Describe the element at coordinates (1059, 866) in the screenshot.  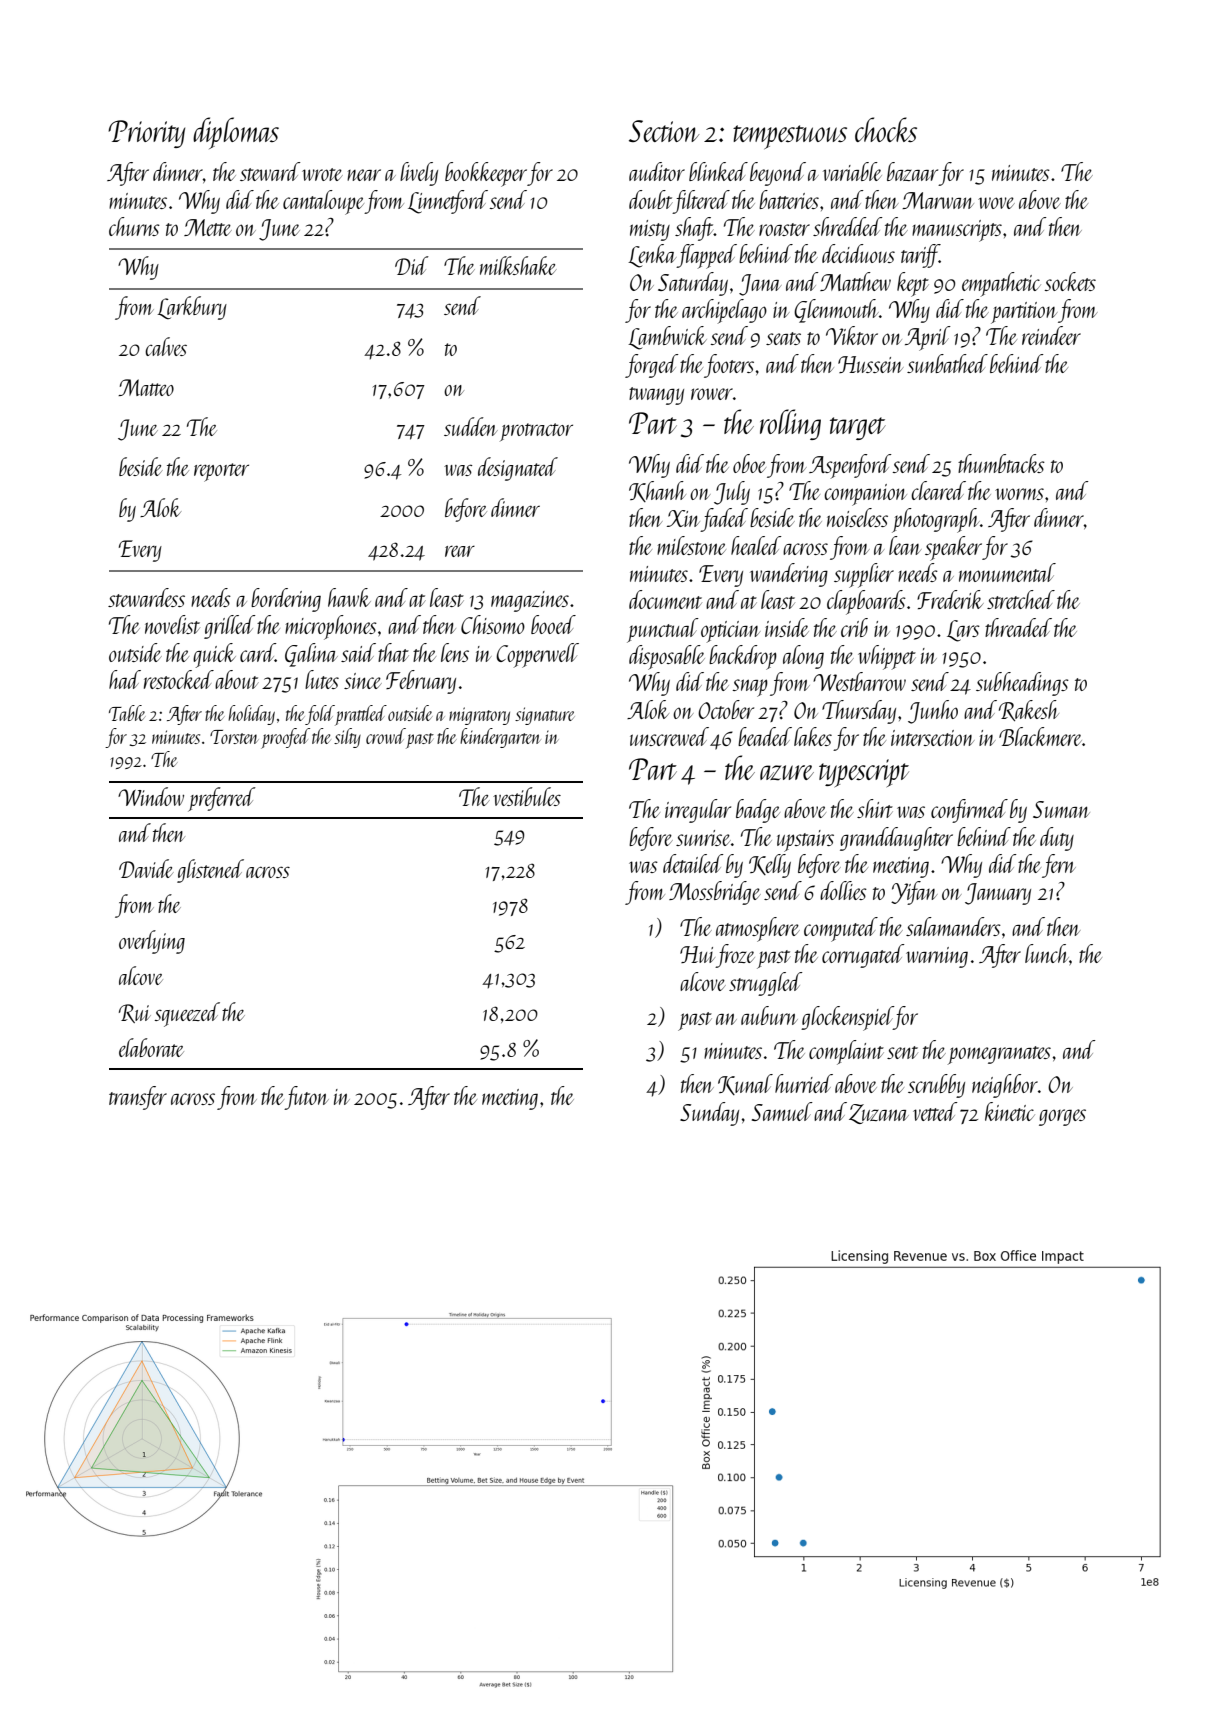
I see `fern` at that location.
